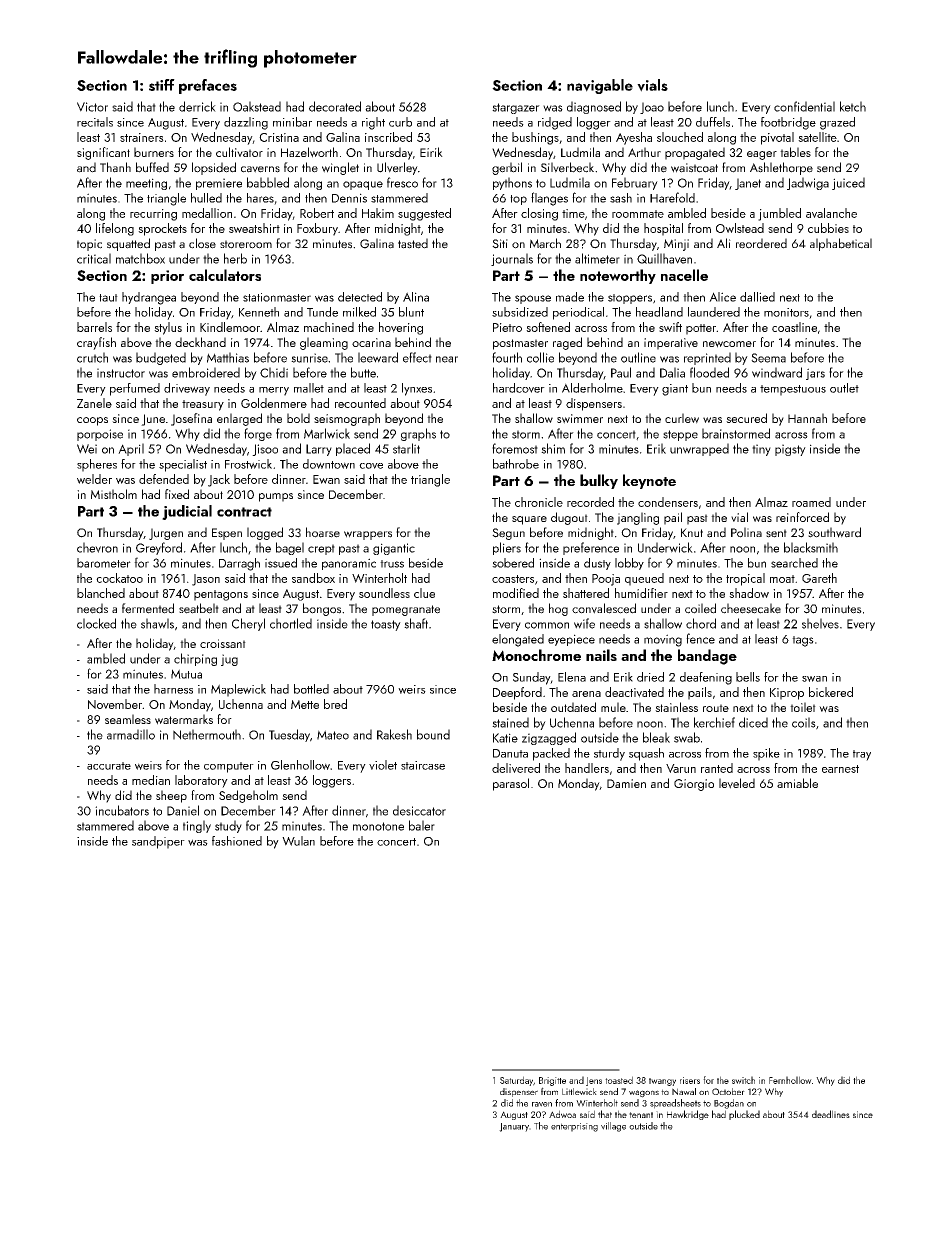 Image resolution: width=952 pixels, height=1233 pixels. Describe the element at coordinates (552, 1081) in the screenshot. I see `Brigitte` at that location.
